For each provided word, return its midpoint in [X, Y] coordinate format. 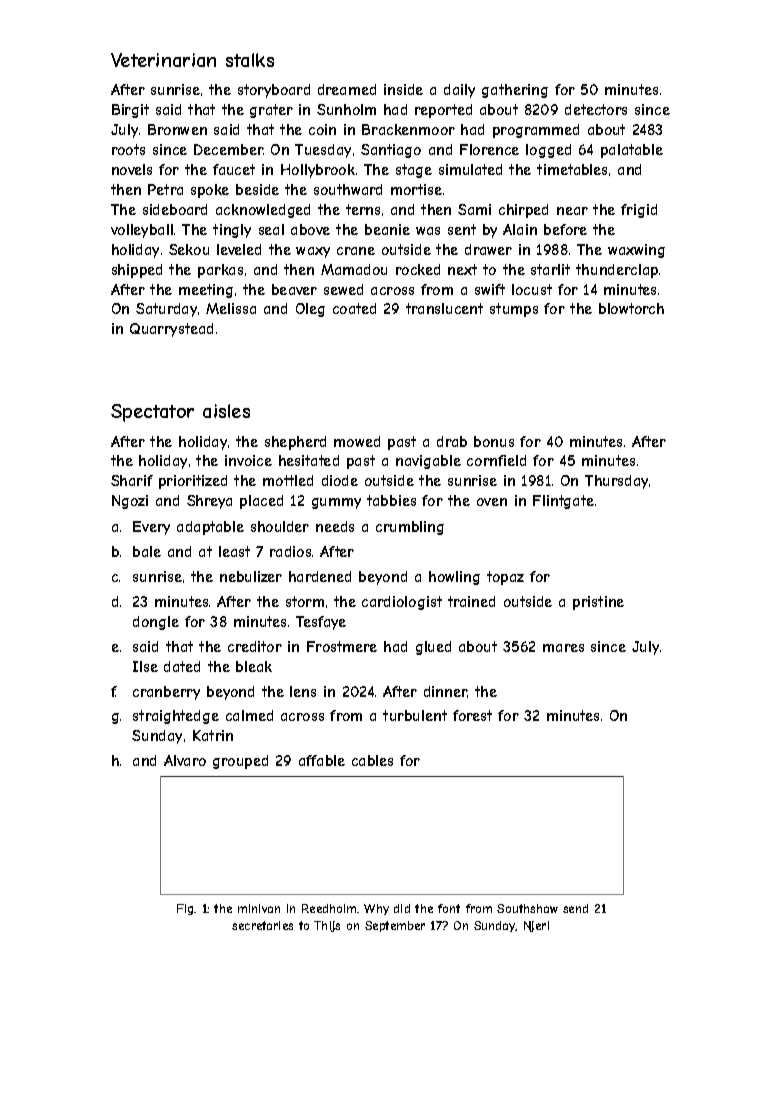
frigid [639, 211]
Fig [186, 909]
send [575, 908]
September [395, 926]
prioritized [193, 482]
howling [454, 578]
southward [348, 189]
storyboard [274, 91]
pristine [598, 603]
